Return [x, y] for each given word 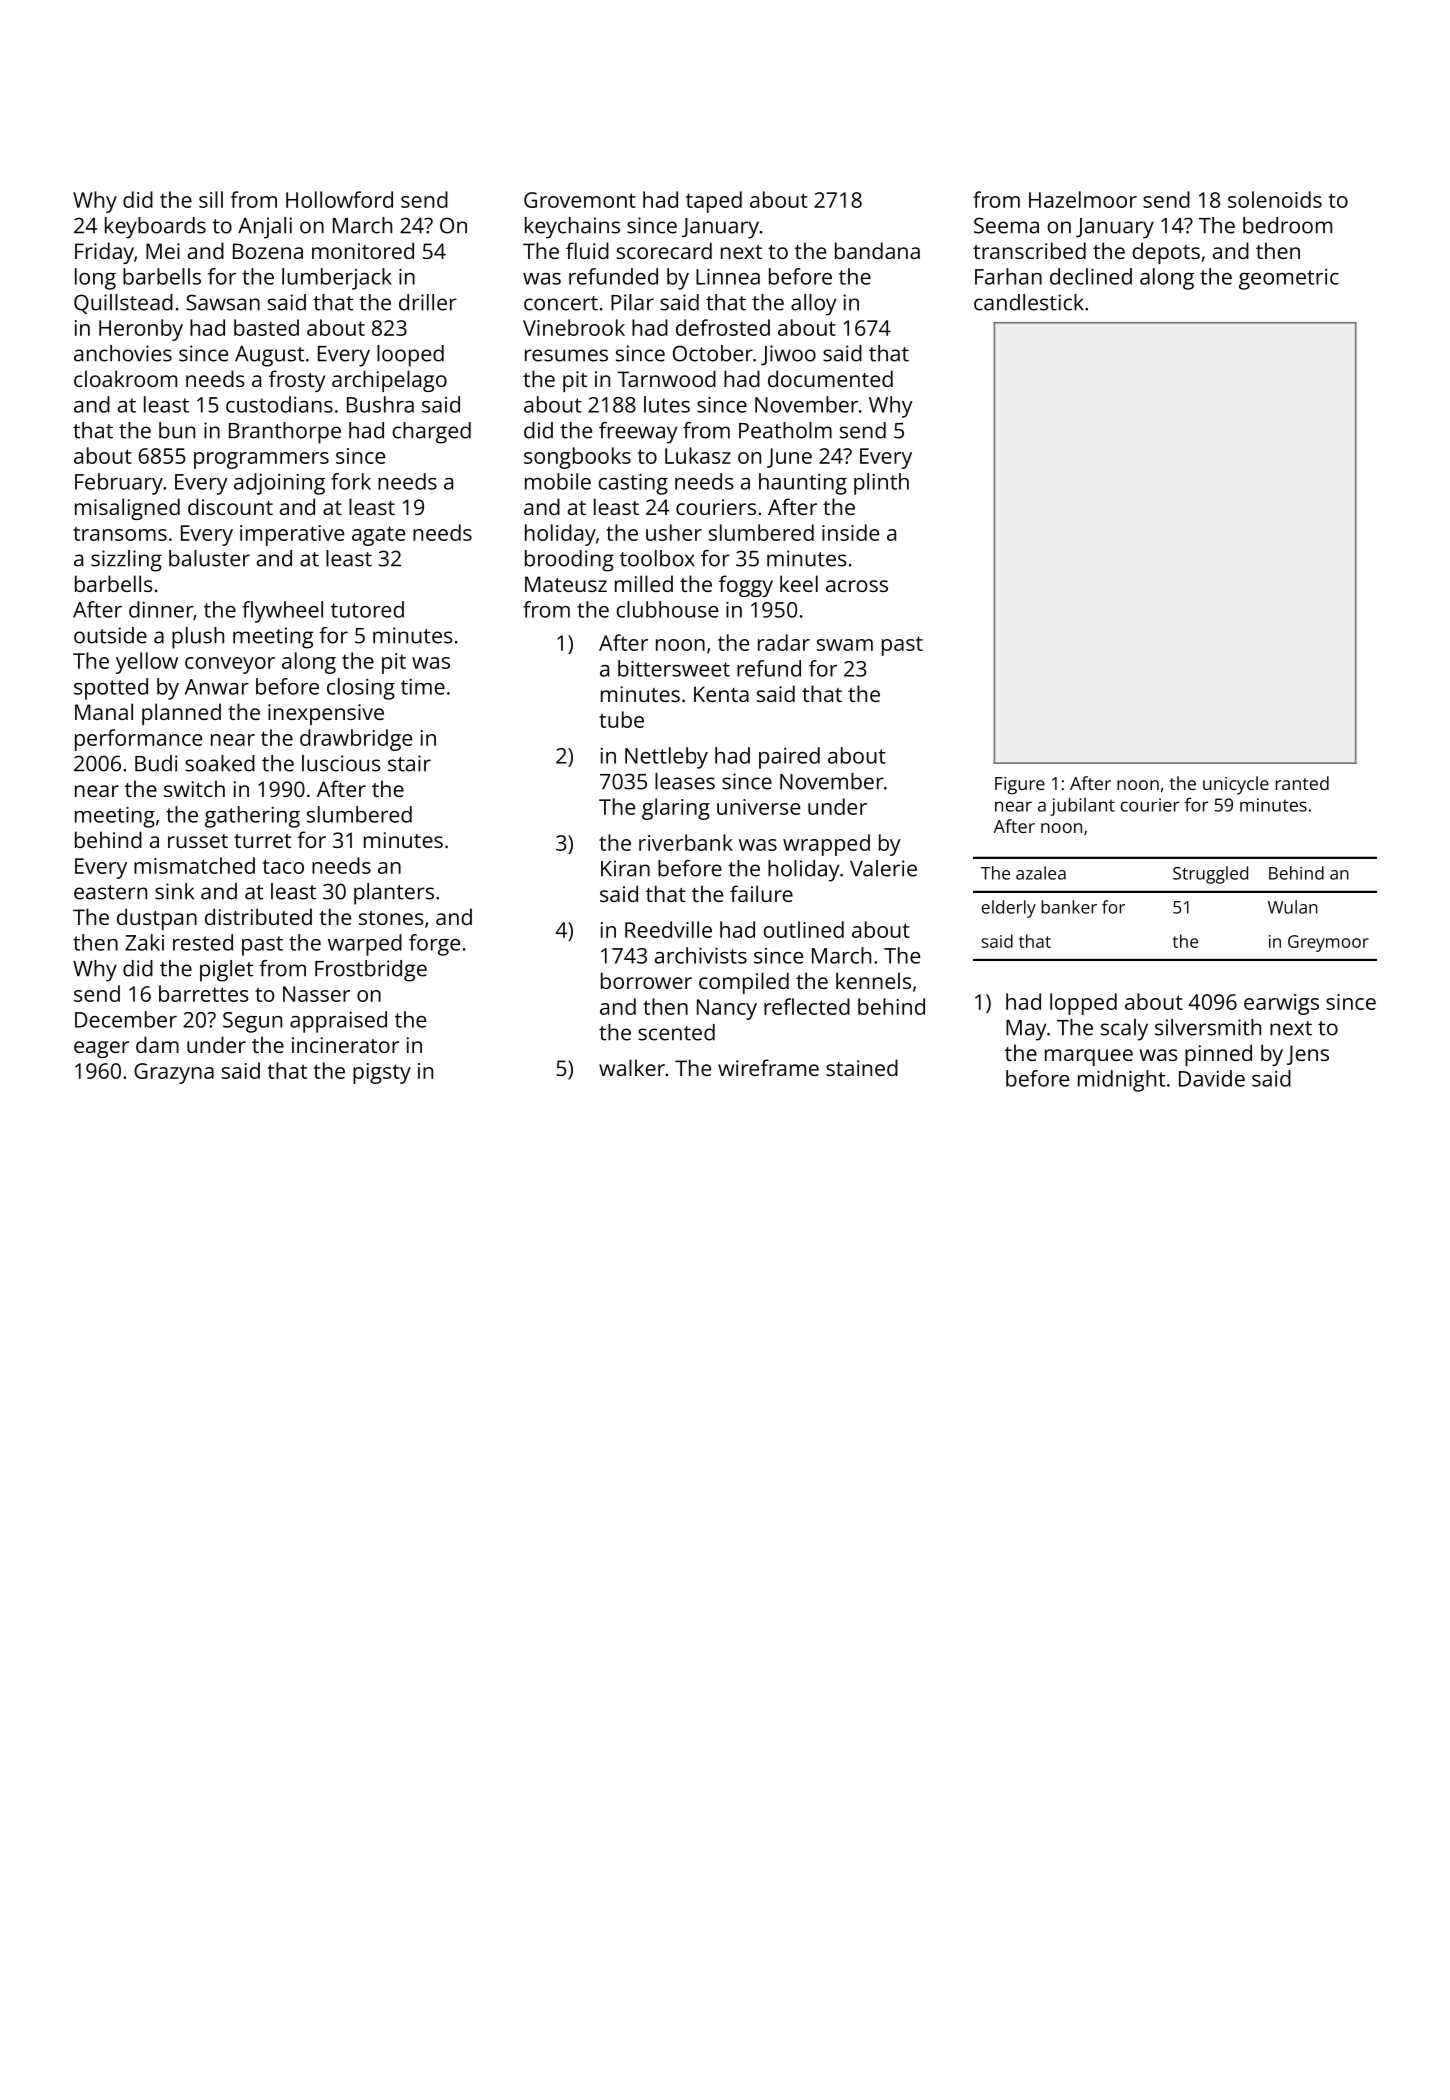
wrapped [826, 845]
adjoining [279, 484]
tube [621, 719]
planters [394, 894]
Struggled [1210, 875]
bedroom [1287, 225]
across [857, 586]
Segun [252, 1022]
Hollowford [339, 199]
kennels [873, 980]
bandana [877, 250]
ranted [1302, 783]
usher [674, 532]
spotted [111, 689]
